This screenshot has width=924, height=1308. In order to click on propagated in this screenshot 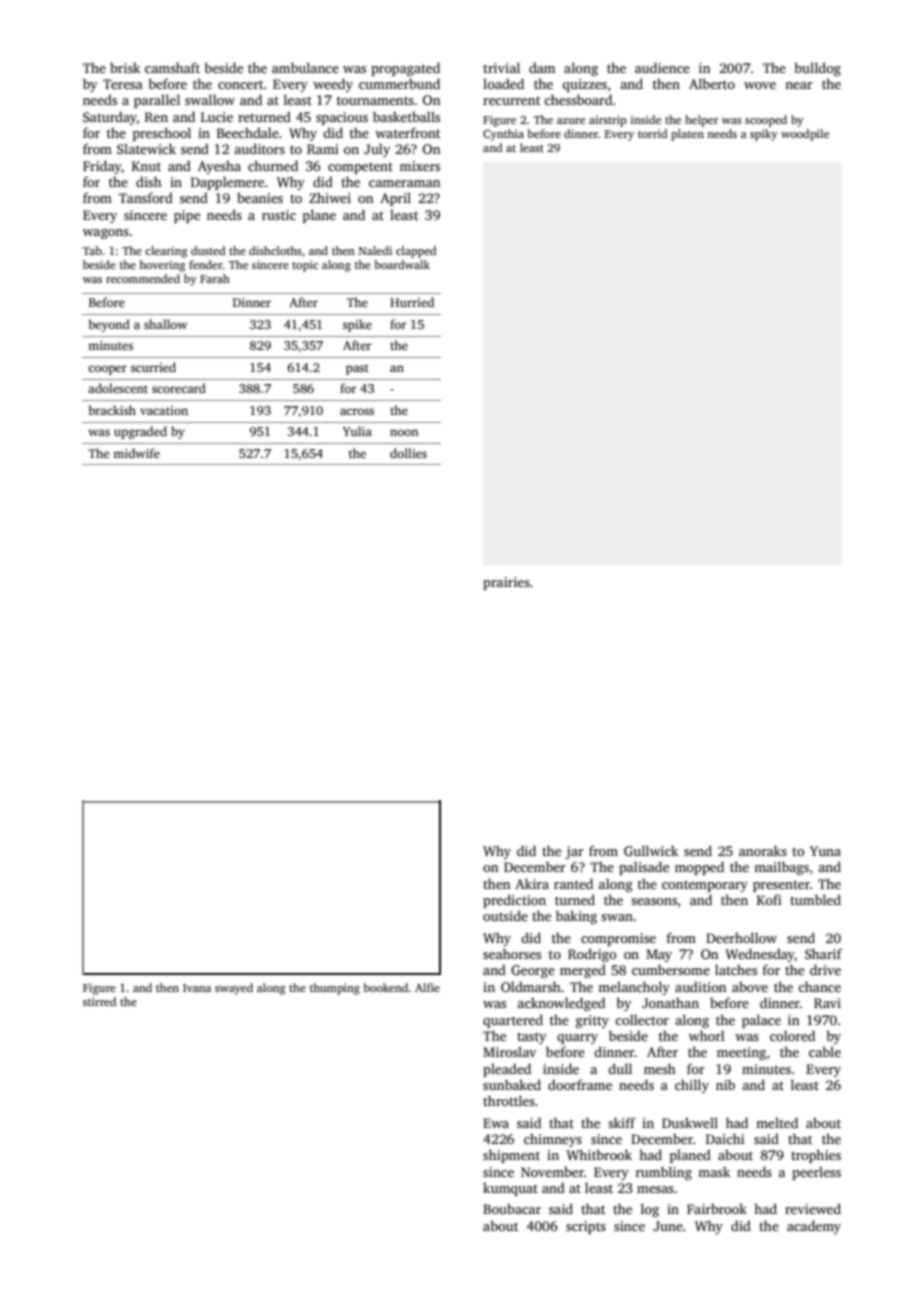, I will do `click(405, 69)`.
